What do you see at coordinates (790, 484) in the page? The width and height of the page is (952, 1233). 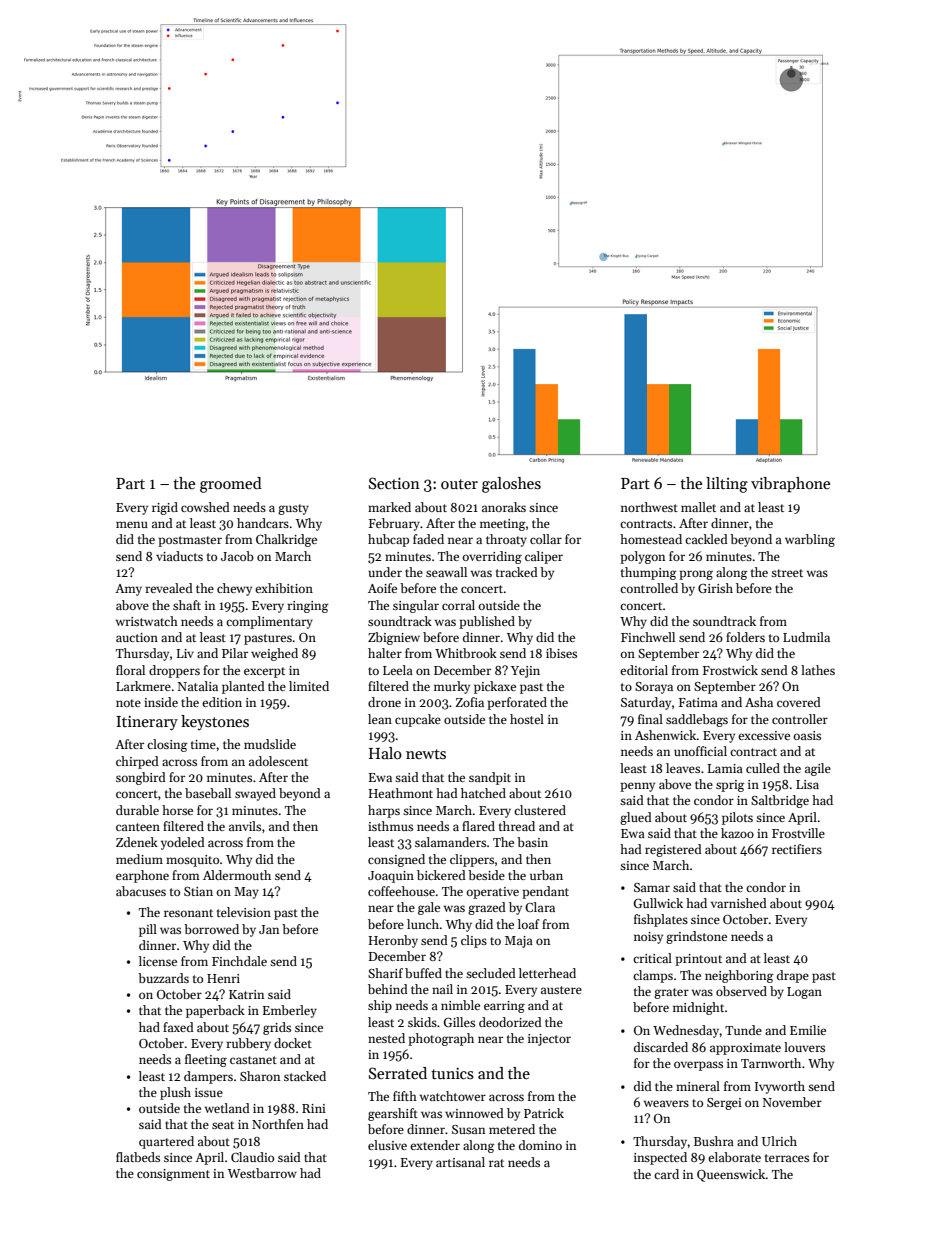 I see `vibraphone` at bounding box center [790, 484].
